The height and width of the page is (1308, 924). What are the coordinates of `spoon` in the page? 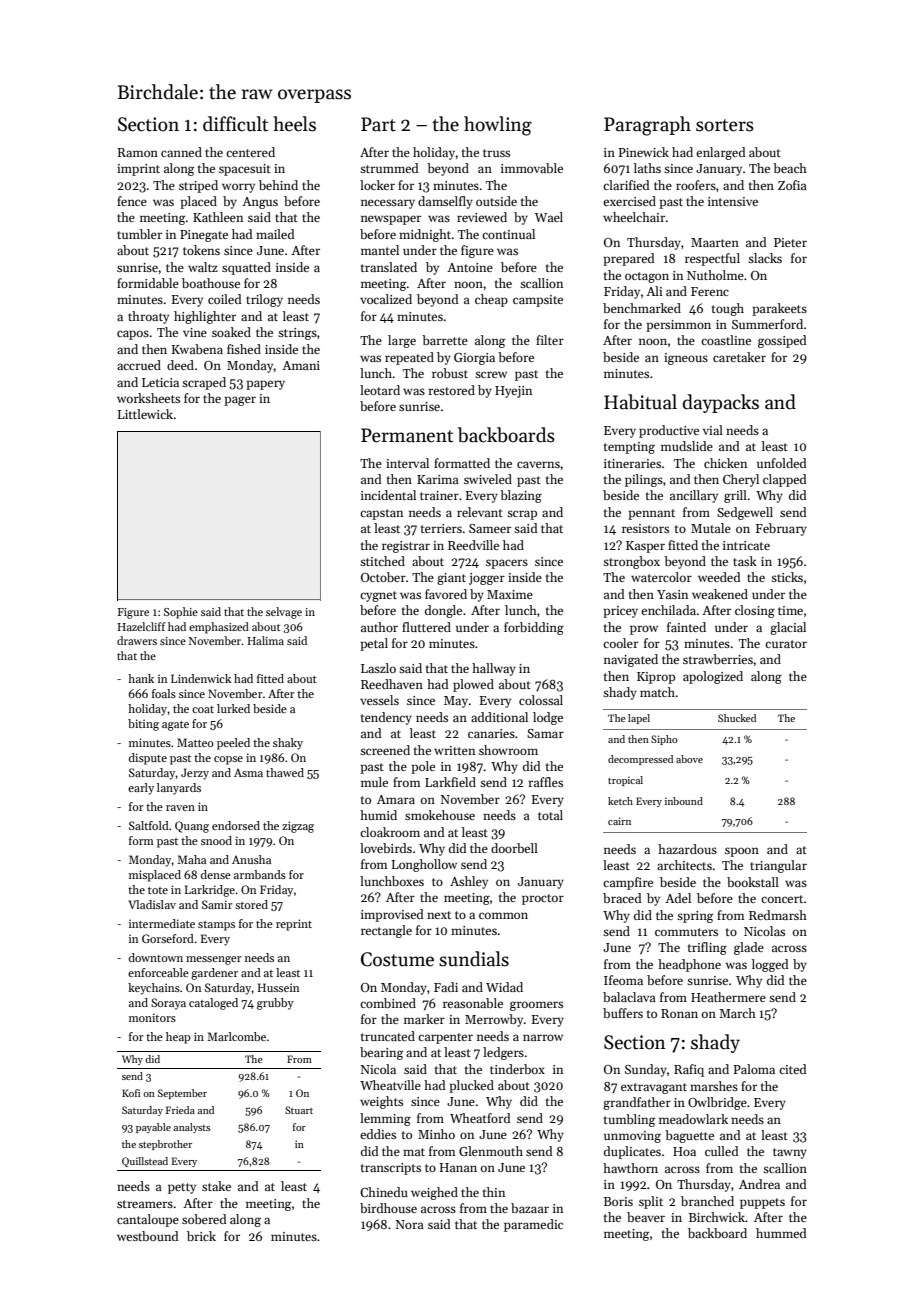 It's located at (742, 852).
